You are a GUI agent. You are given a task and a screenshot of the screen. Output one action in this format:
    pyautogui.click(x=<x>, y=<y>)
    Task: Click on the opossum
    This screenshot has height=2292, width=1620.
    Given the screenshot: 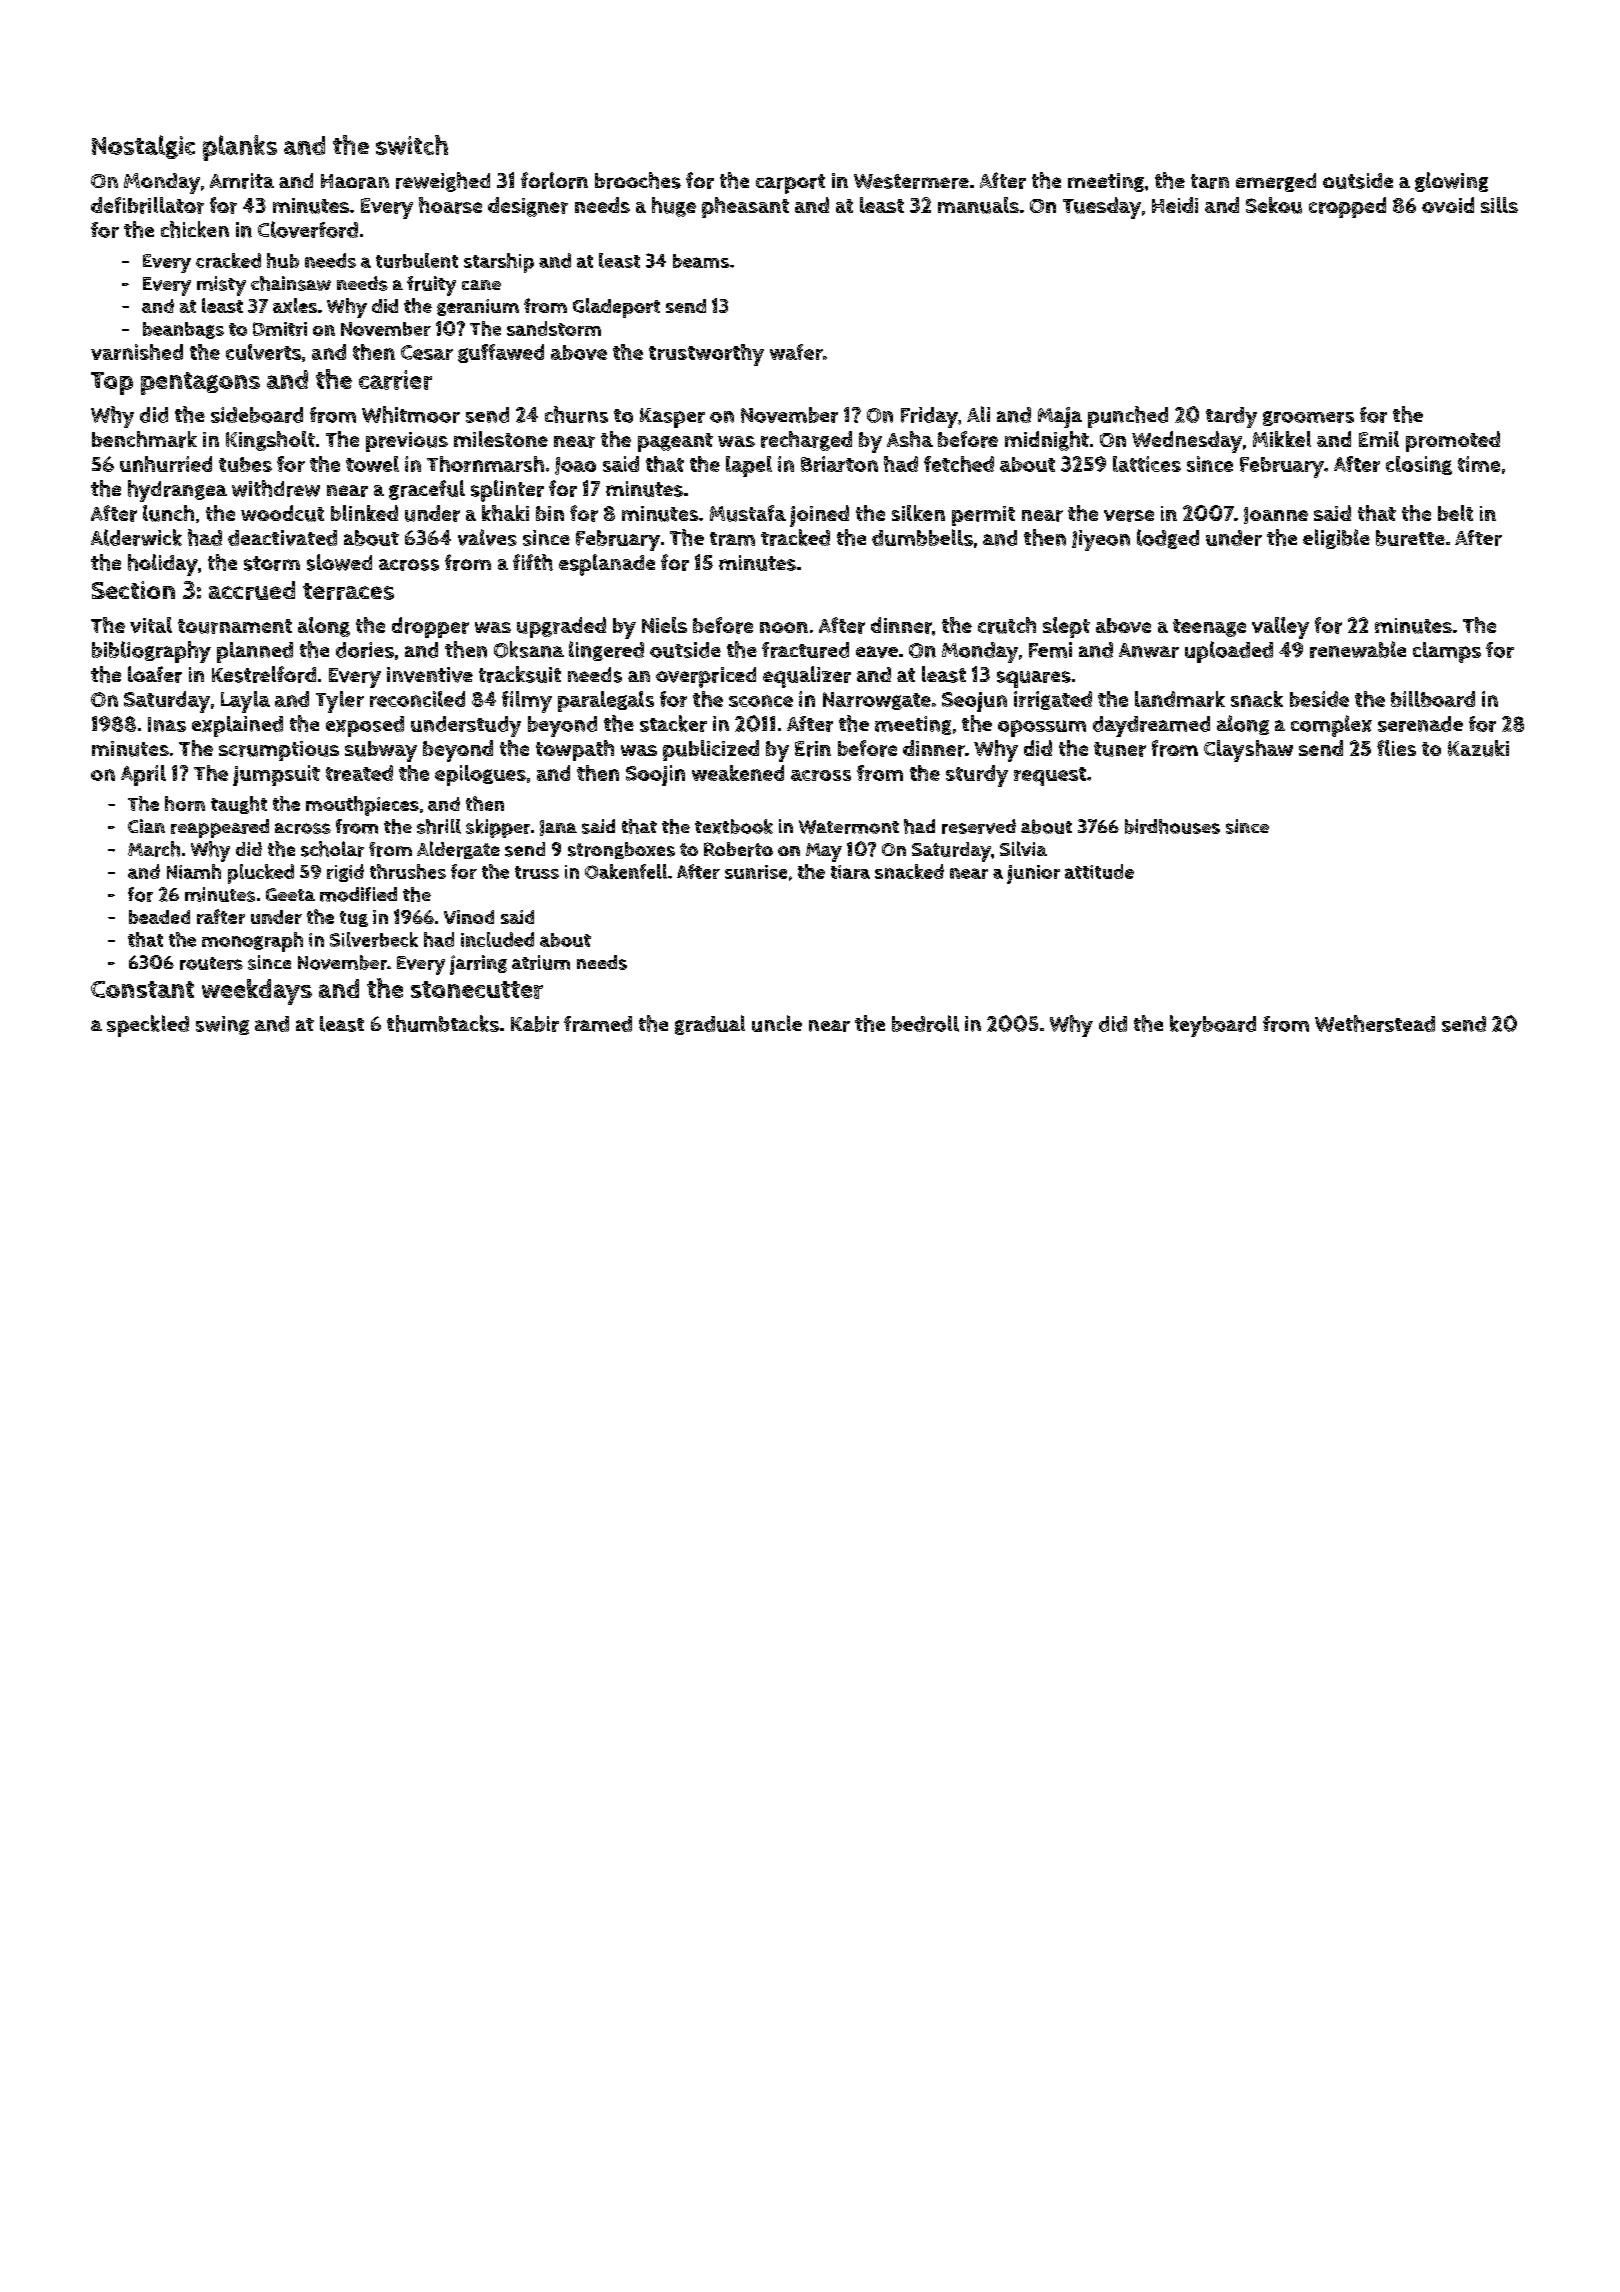 What is the action you would take?
    pyautogui.click(x=1042, y=728)
